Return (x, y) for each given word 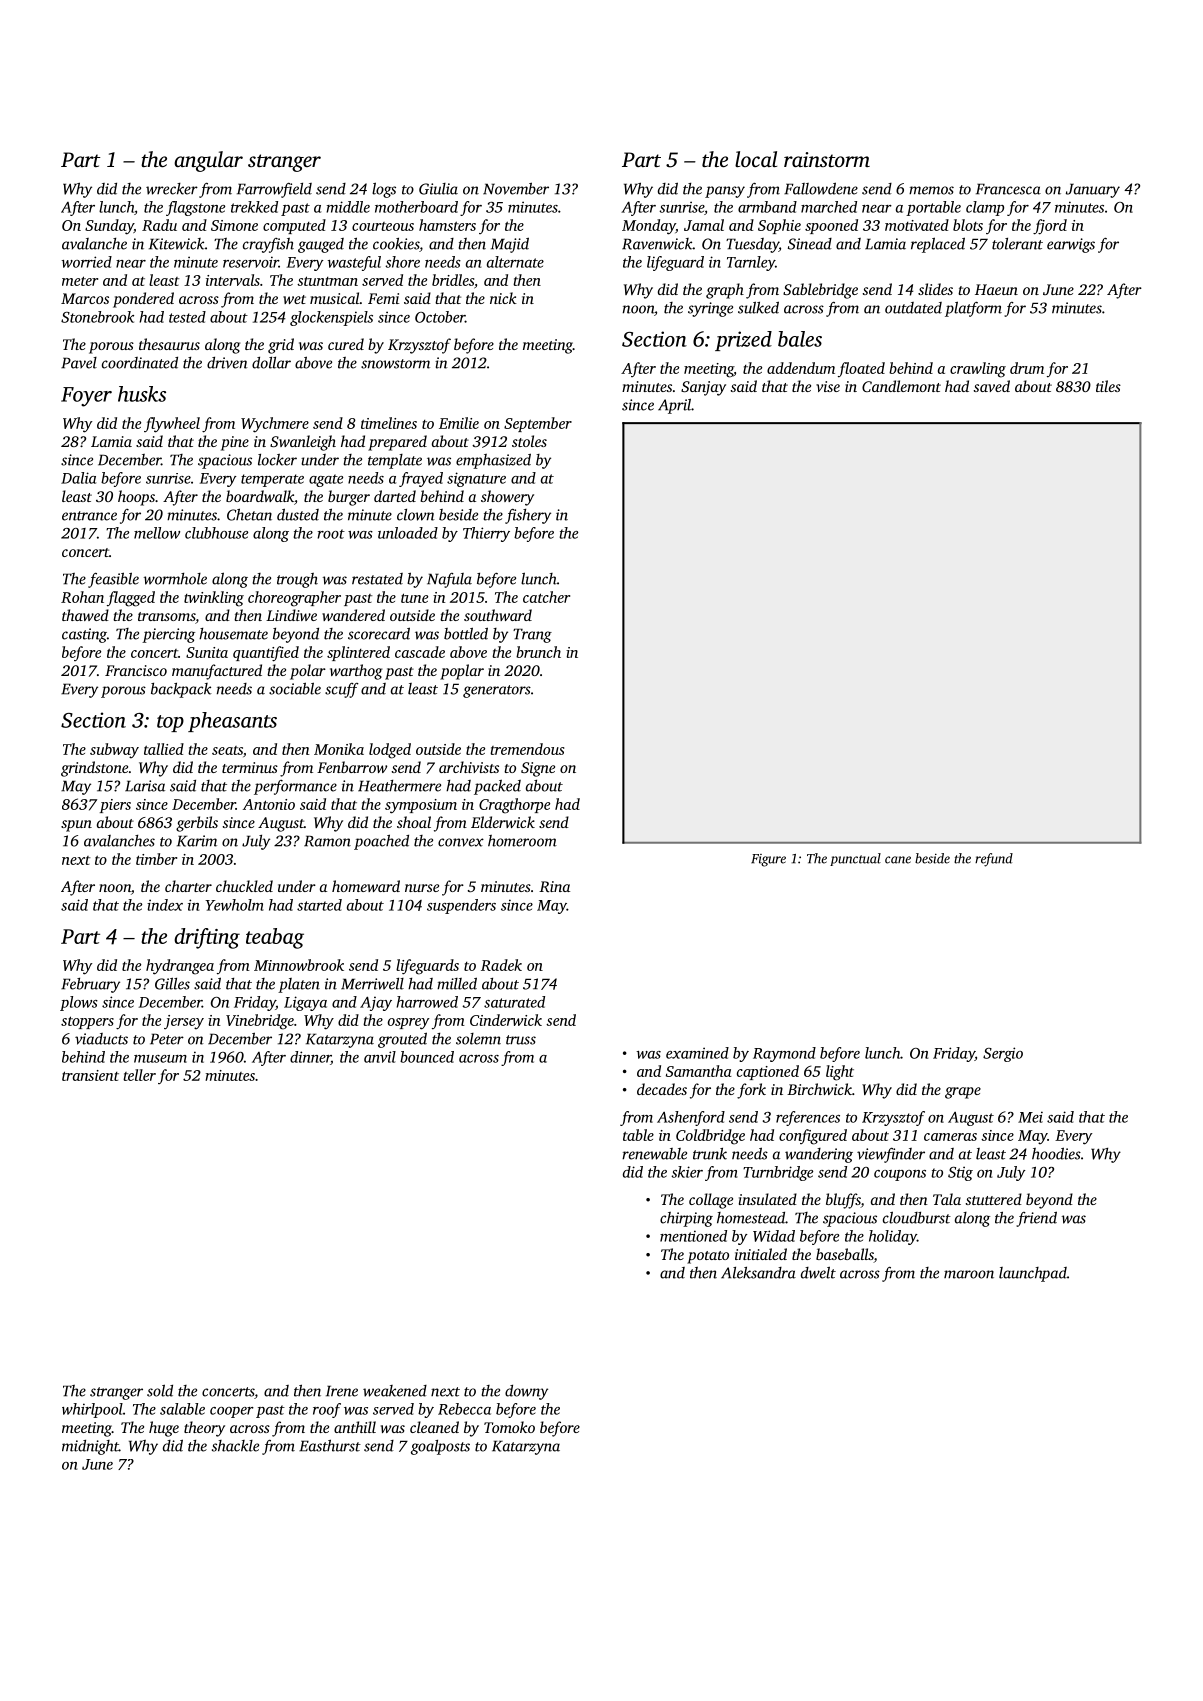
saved (992, 386)
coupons (900, 1175)
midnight (90, 1447)
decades (662, 1089)
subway (114, 750)
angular (208, 161)
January (1093, 190)
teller (139, 1075)
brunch (538, 652)
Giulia (438, 189)
